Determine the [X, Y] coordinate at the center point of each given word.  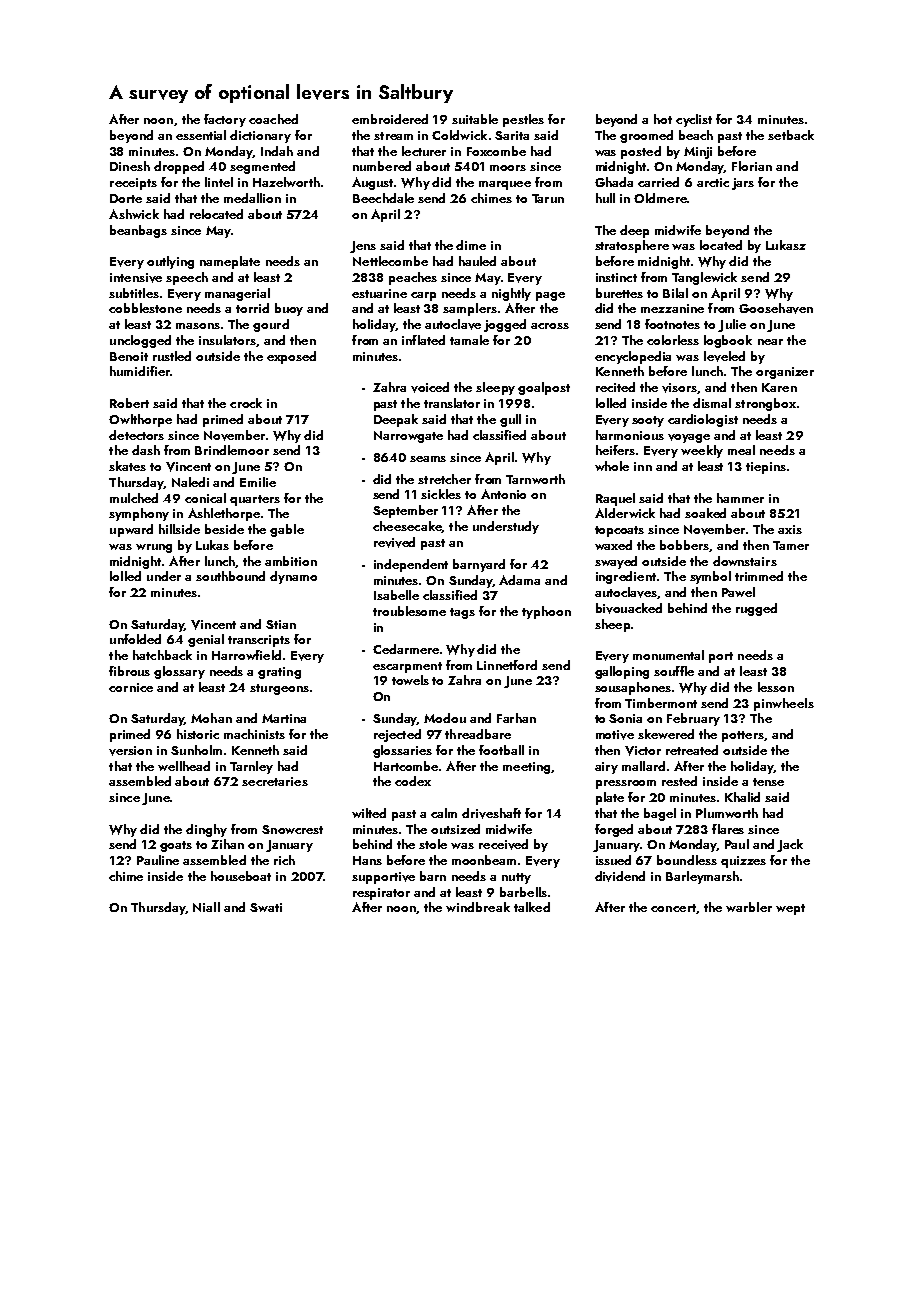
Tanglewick [704, 278]
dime [471, 245]
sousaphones [633, 688]
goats [176, 846]
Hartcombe [406, 766]
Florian [752, 166]
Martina [284, 718]
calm [444, 813]
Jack [790, 845]
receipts [133, 184]
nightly [511, 294]
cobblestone [145, 308]
